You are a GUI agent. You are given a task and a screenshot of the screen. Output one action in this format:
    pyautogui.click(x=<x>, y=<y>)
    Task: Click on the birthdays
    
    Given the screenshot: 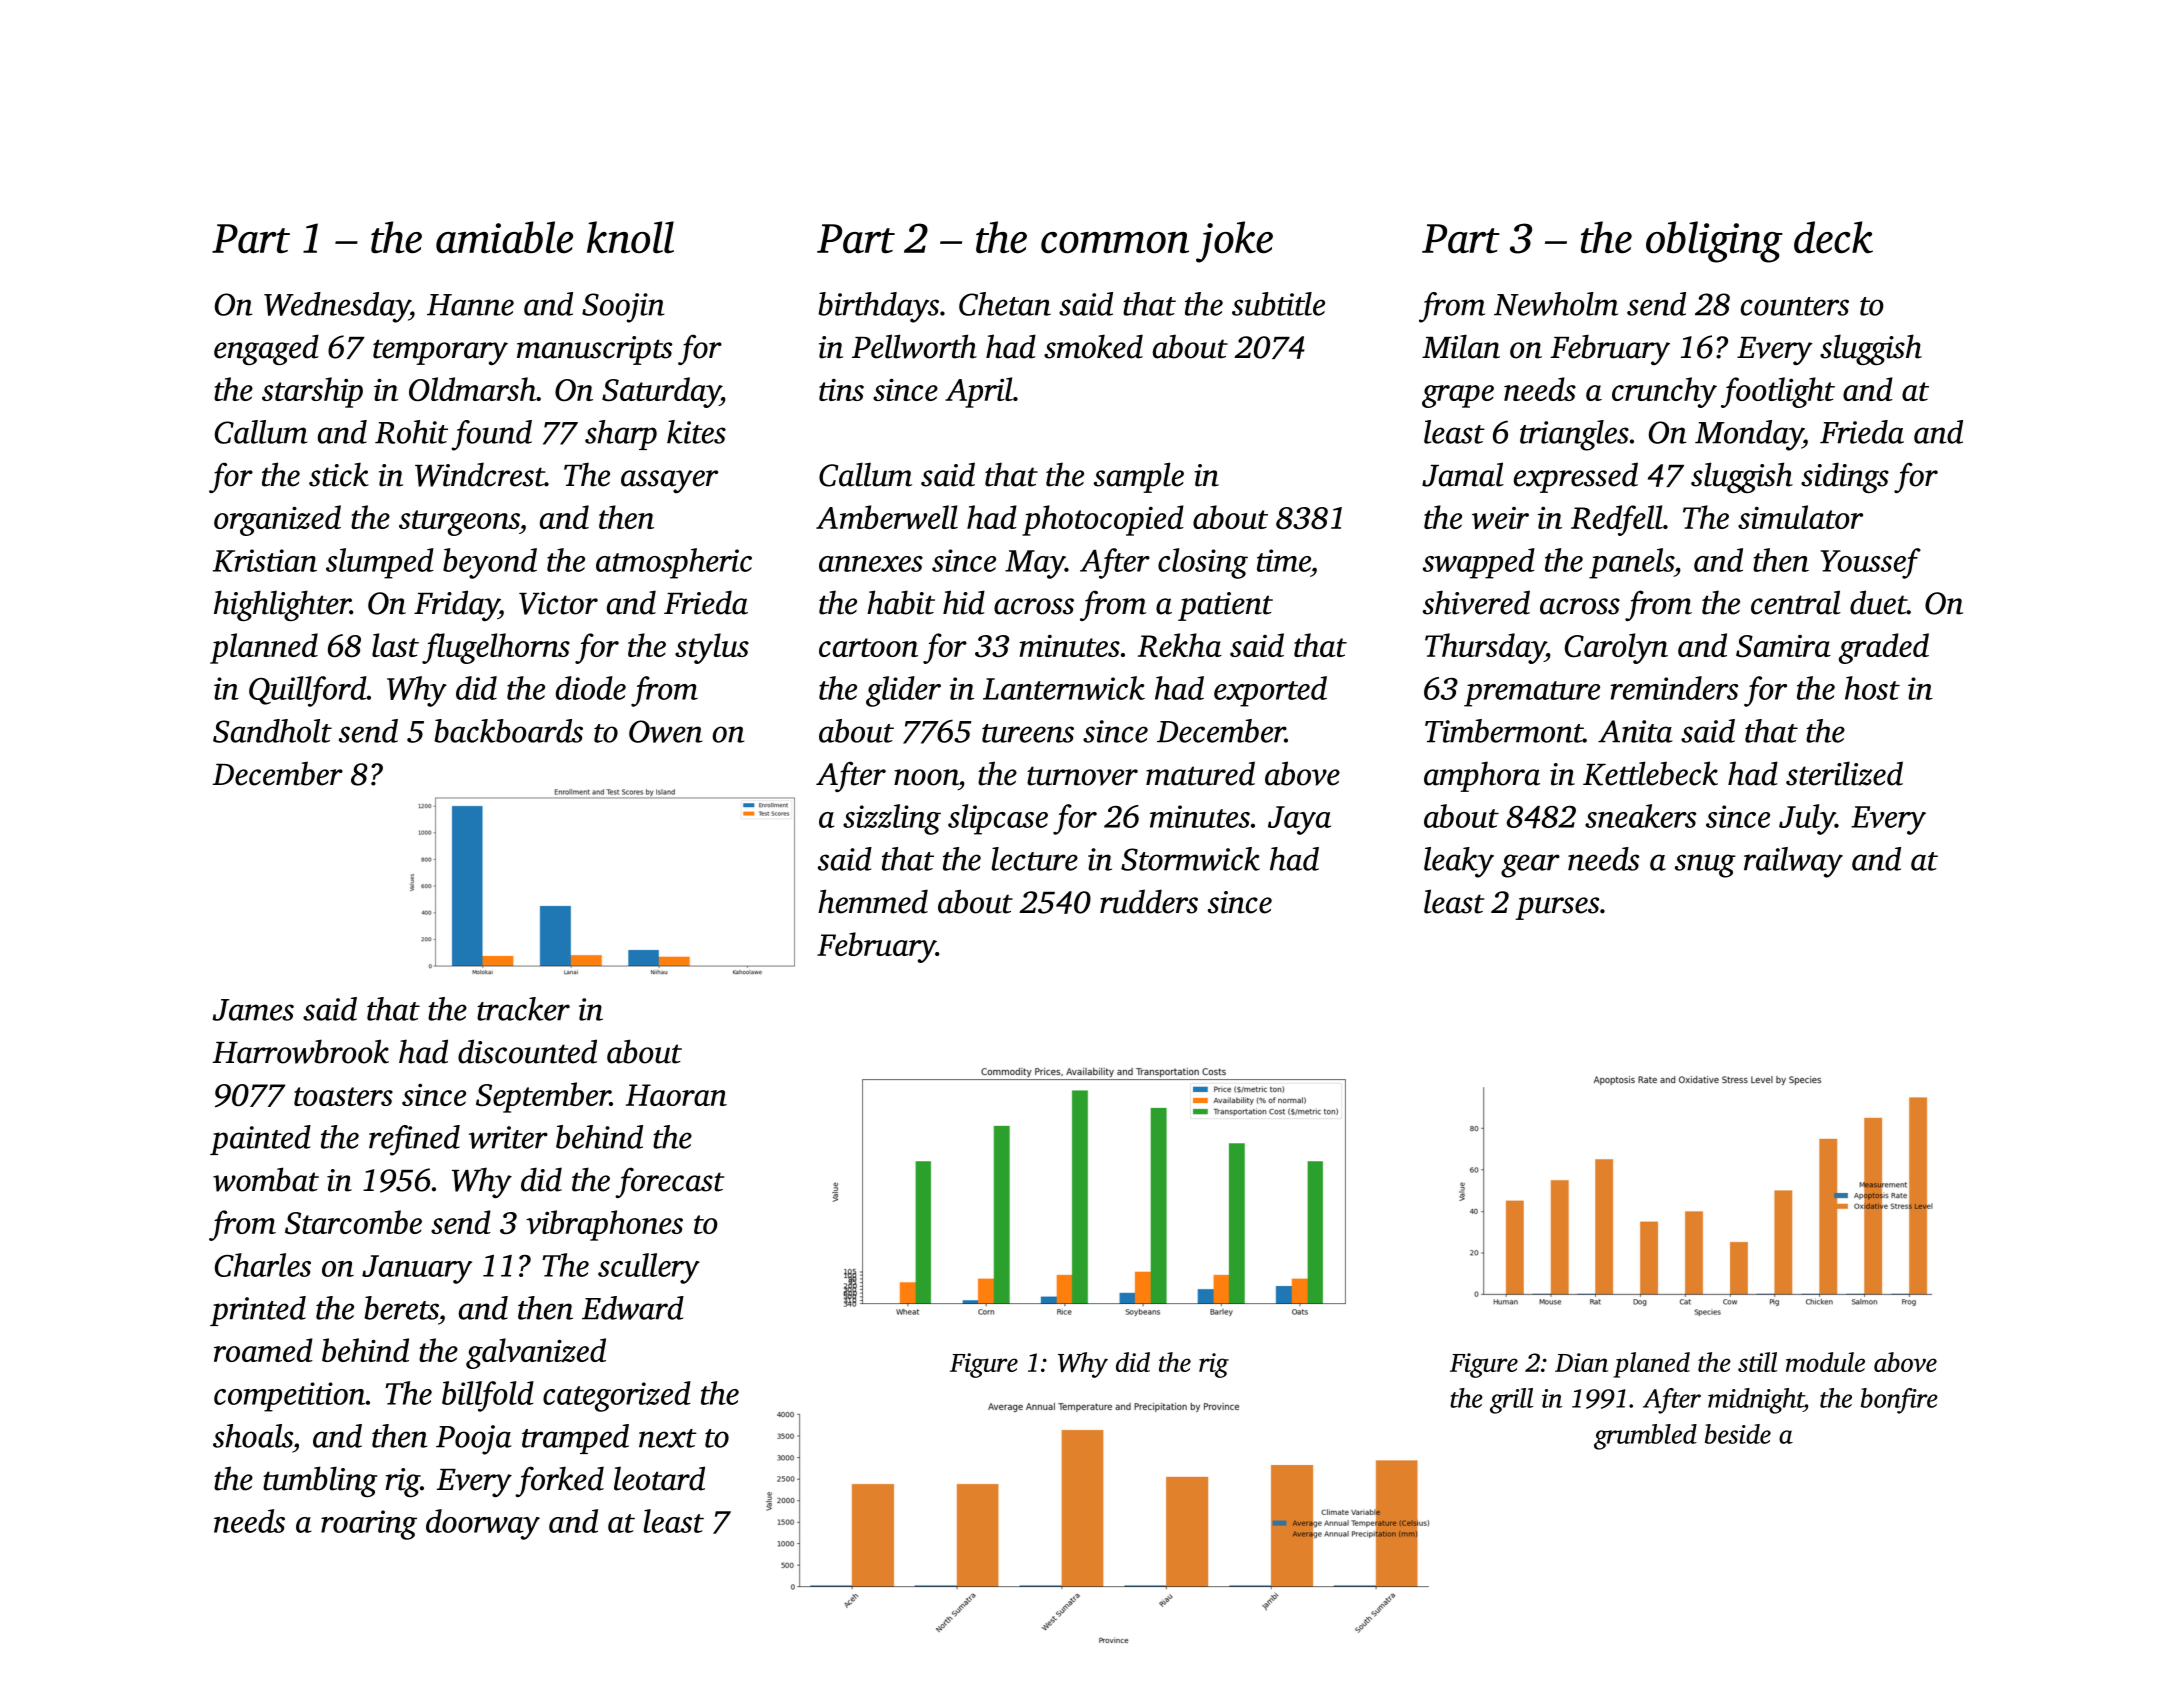 What is the action you would take?
    pyautogui.click(x=878, y=307)
